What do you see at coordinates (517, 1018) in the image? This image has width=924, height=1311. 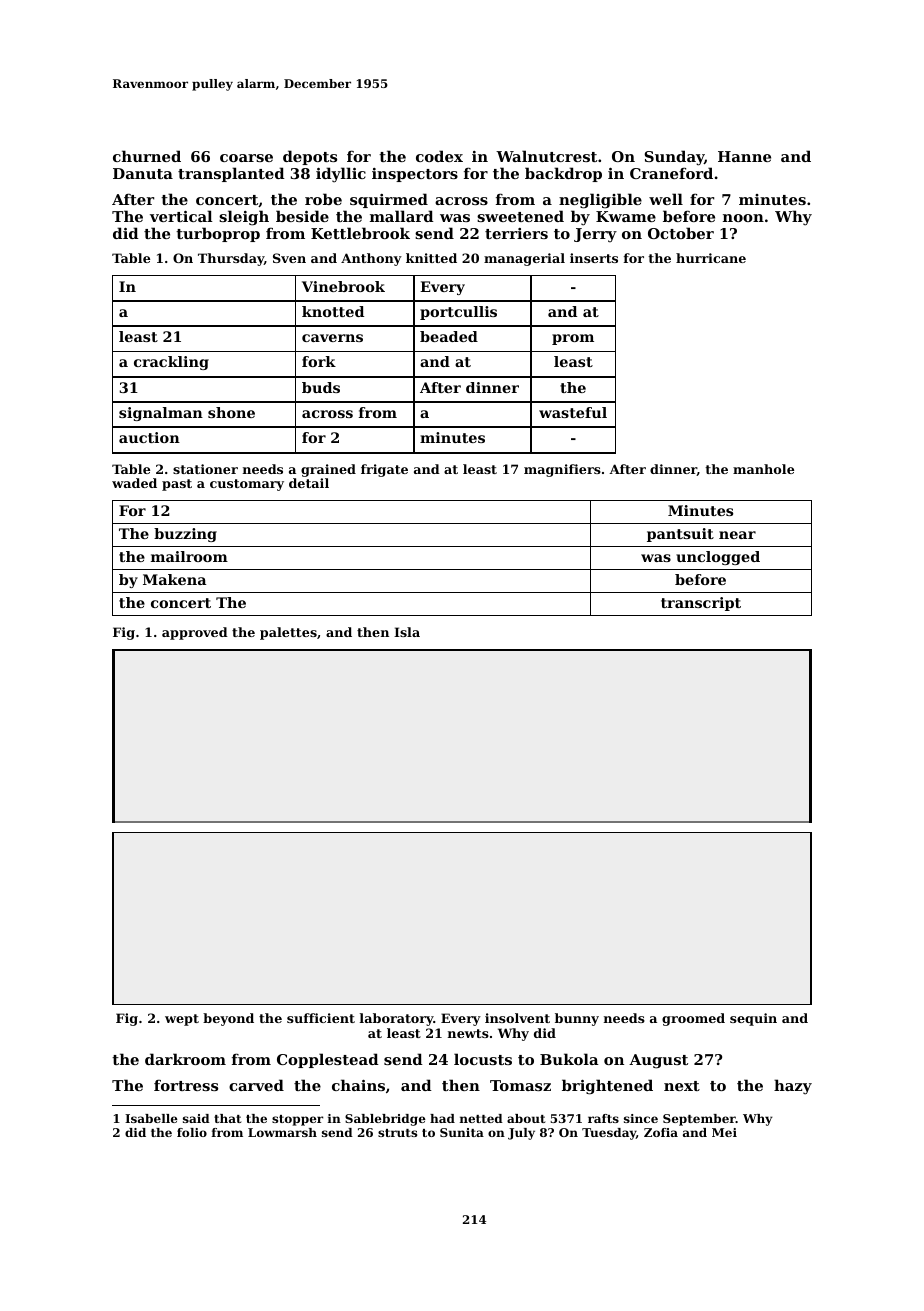 I see `insolvent` at bounding box center [517, 1018].
